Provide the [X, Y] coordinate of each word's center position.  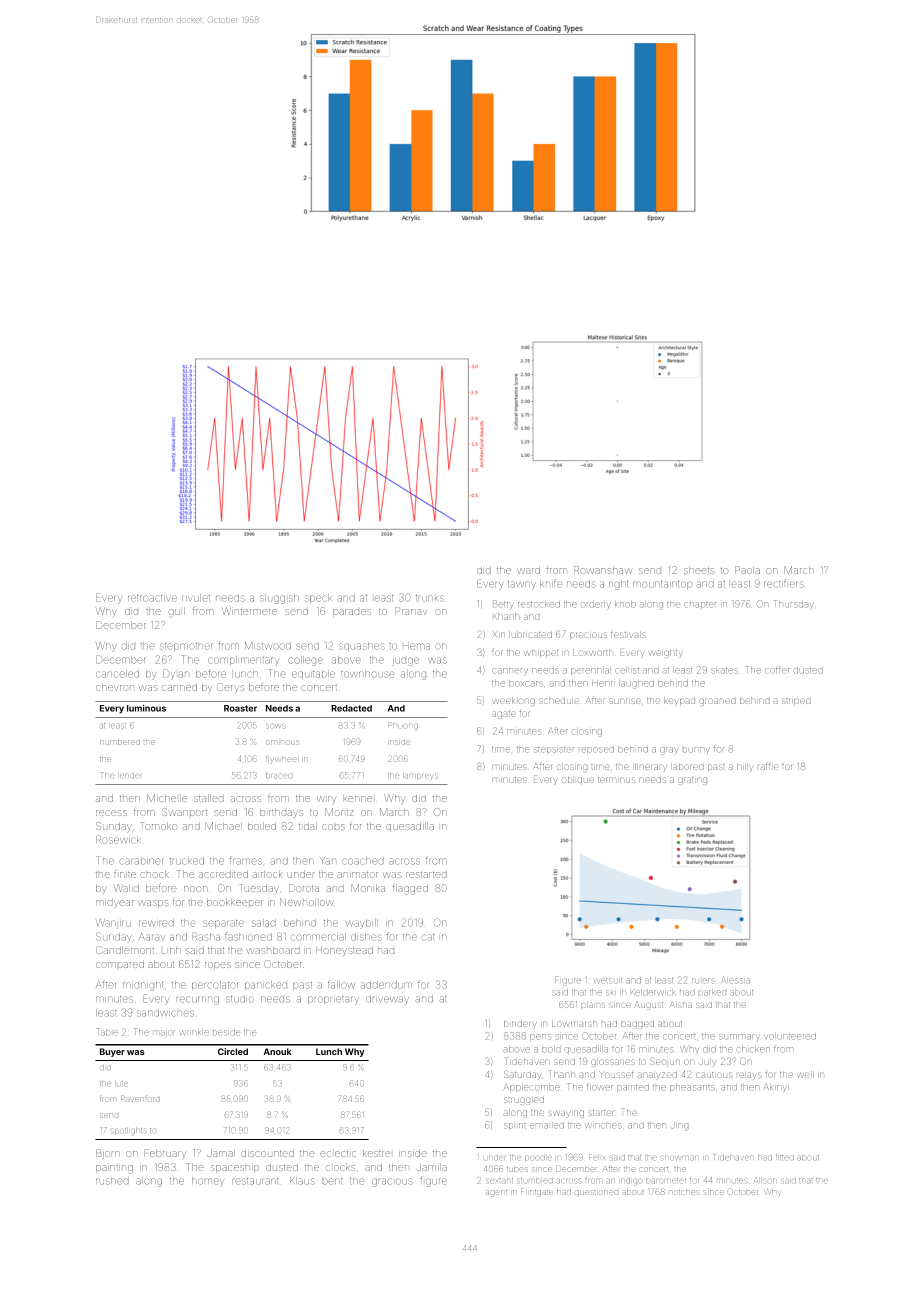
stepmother [186, 647]
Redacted [351, 708]
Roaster [240, 708]
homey [208, 1182]
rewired [156, 923]
